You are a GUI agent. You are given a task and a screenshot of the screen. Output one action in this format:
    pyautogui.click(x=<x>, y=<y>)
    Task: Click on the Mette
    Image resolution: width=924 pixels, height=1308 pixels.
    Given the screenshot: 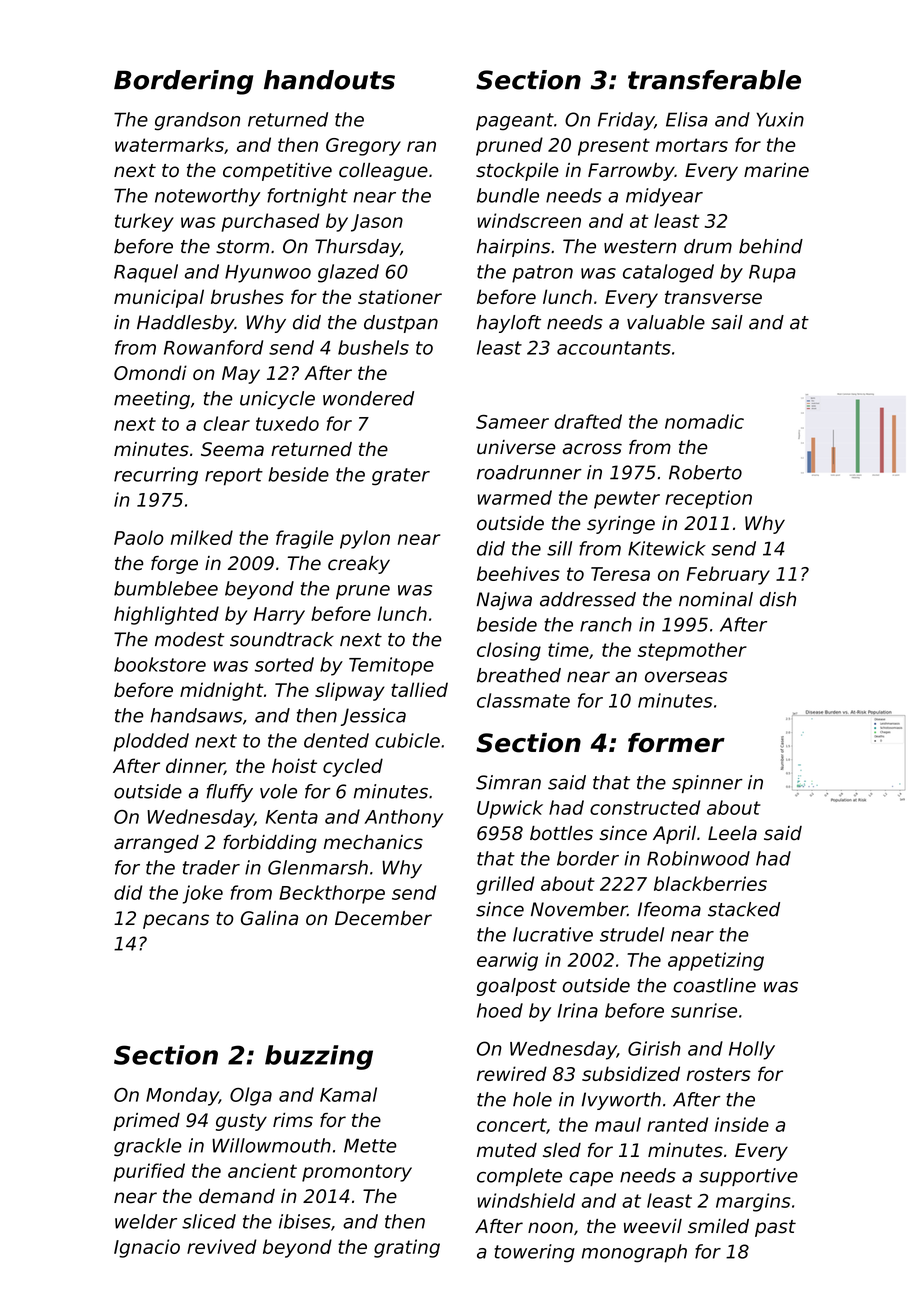 What is the action you would take?
    pyautogui.click(x=370, y=1145)
